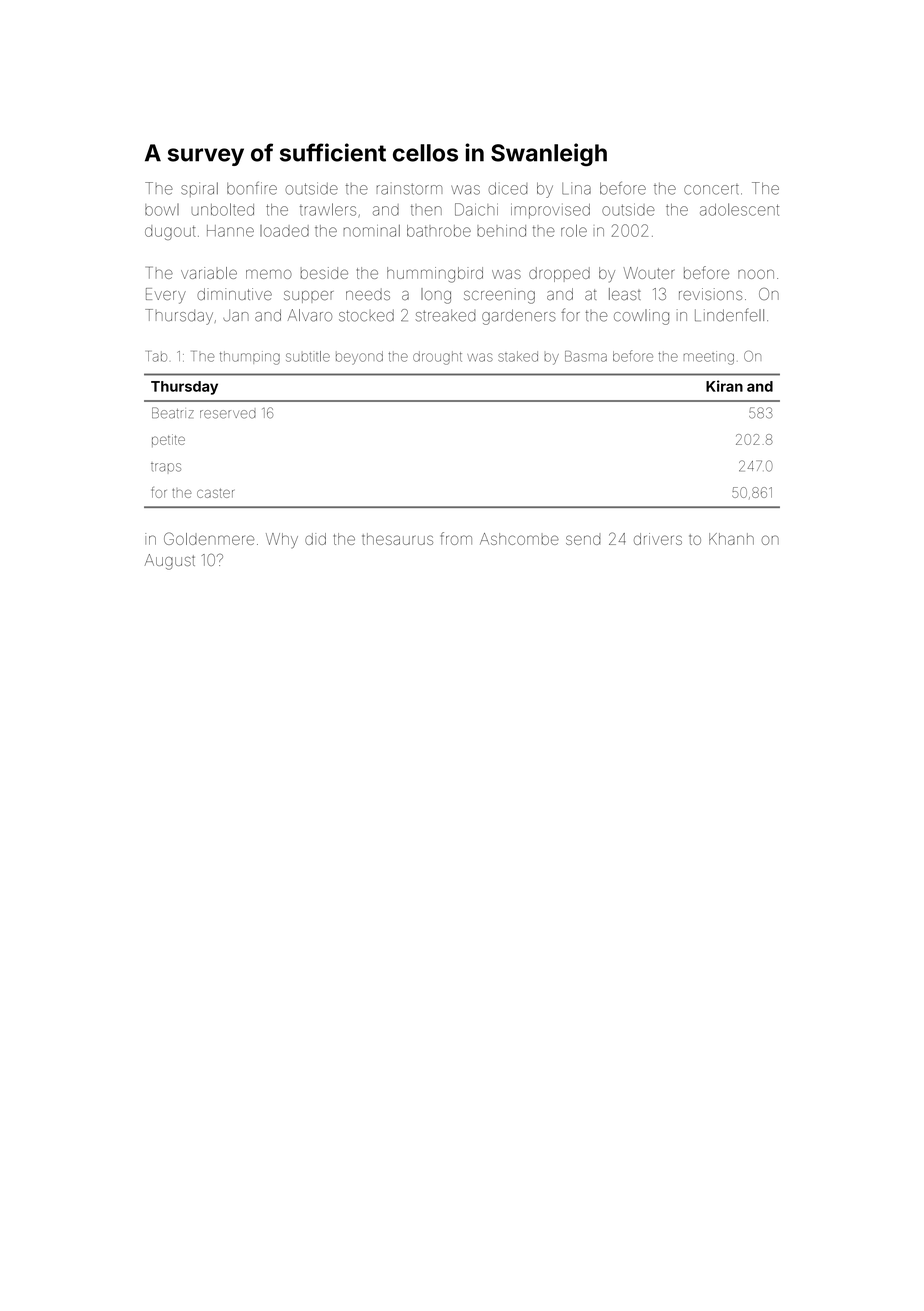 This screenshot has width=924, height=1311. Describe the element at coordinates (518, 356) in the screenshot. I see `staked` at that location.
